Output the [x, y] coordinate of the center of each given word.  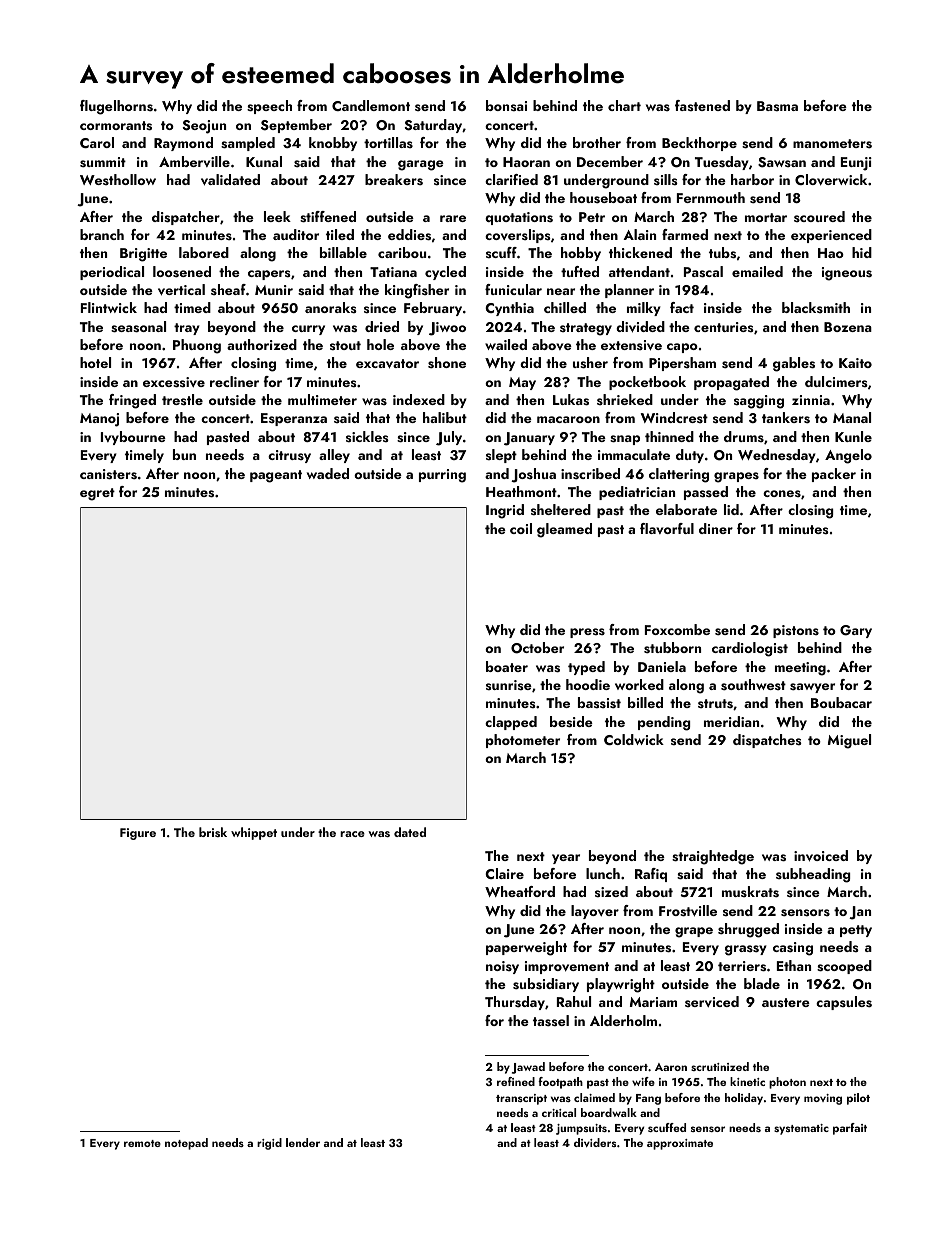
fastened [702, 105]
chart [624, 105]
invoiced [821, 856]
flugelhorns [116, 107]
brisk [213, 832]
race [352, 834]
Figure [138, 834]
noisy [502, 967]
